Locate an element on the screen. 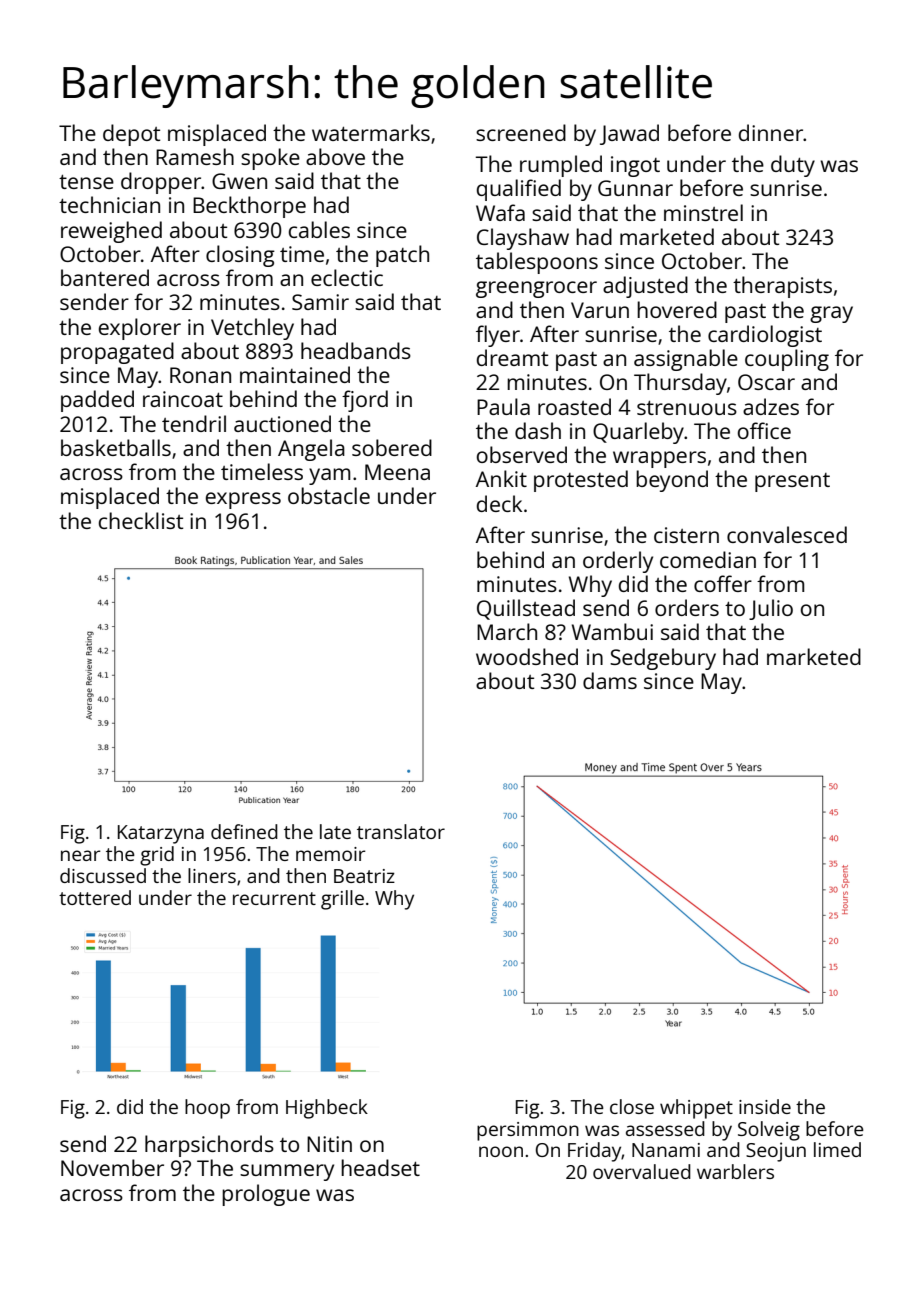 This screenshot has width=924, height=1311. Katarzyna is located at coordinates (161, 834).
